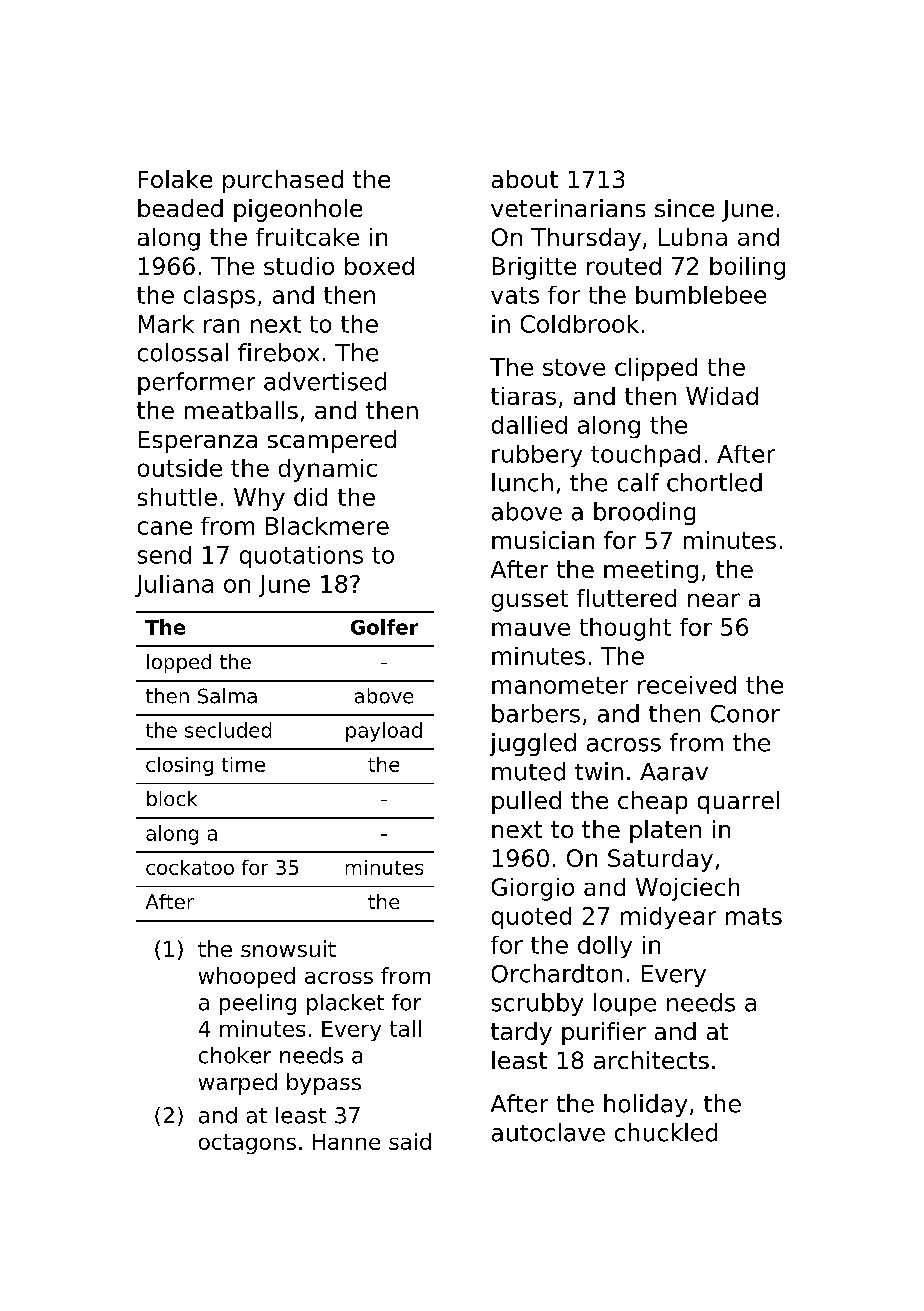  Describe the element at coordinates (738, 802) in the screenshot. I see `quarrel` at that location.
